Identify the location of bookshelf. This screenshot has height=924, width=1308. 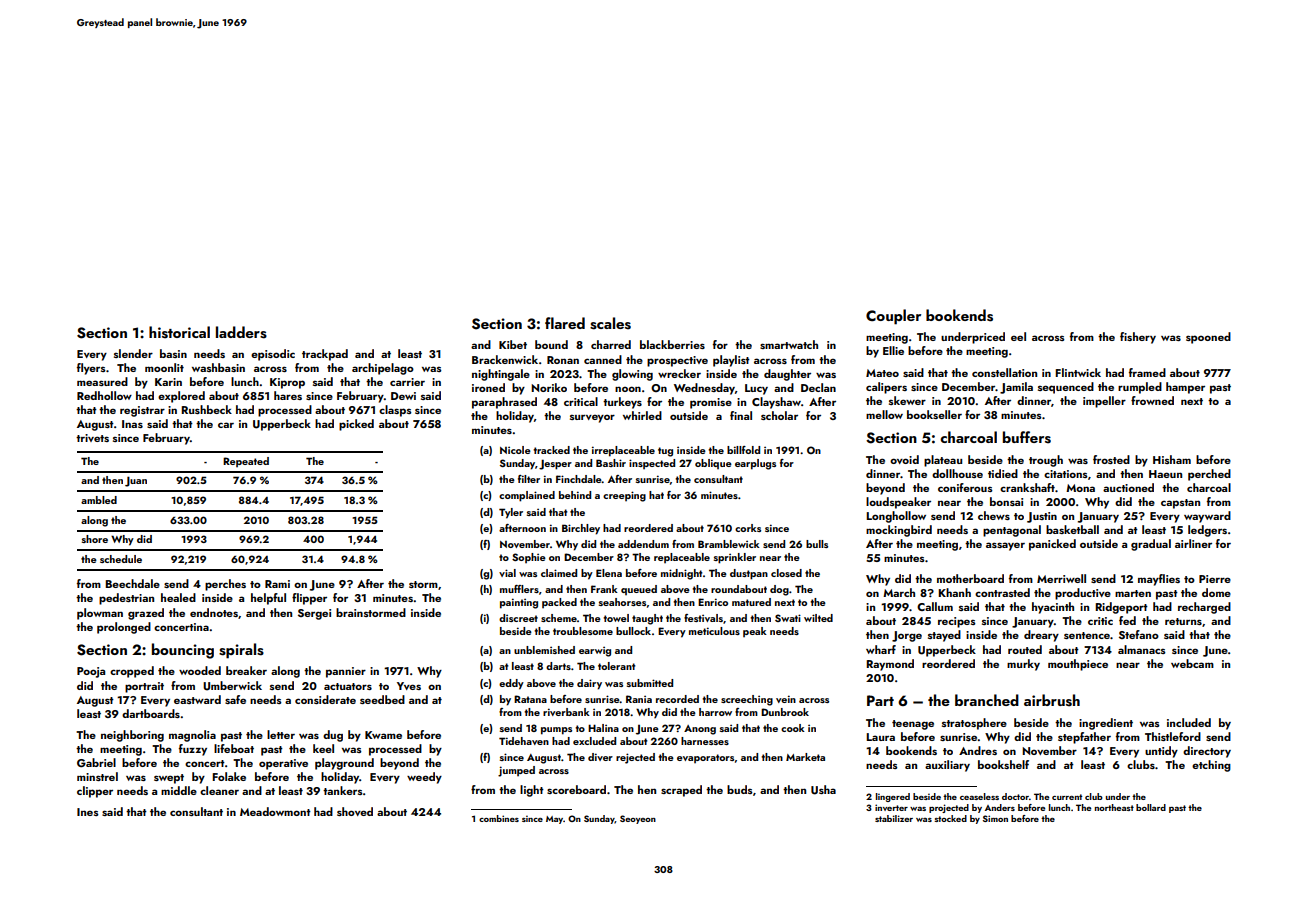
(1003, 764).
